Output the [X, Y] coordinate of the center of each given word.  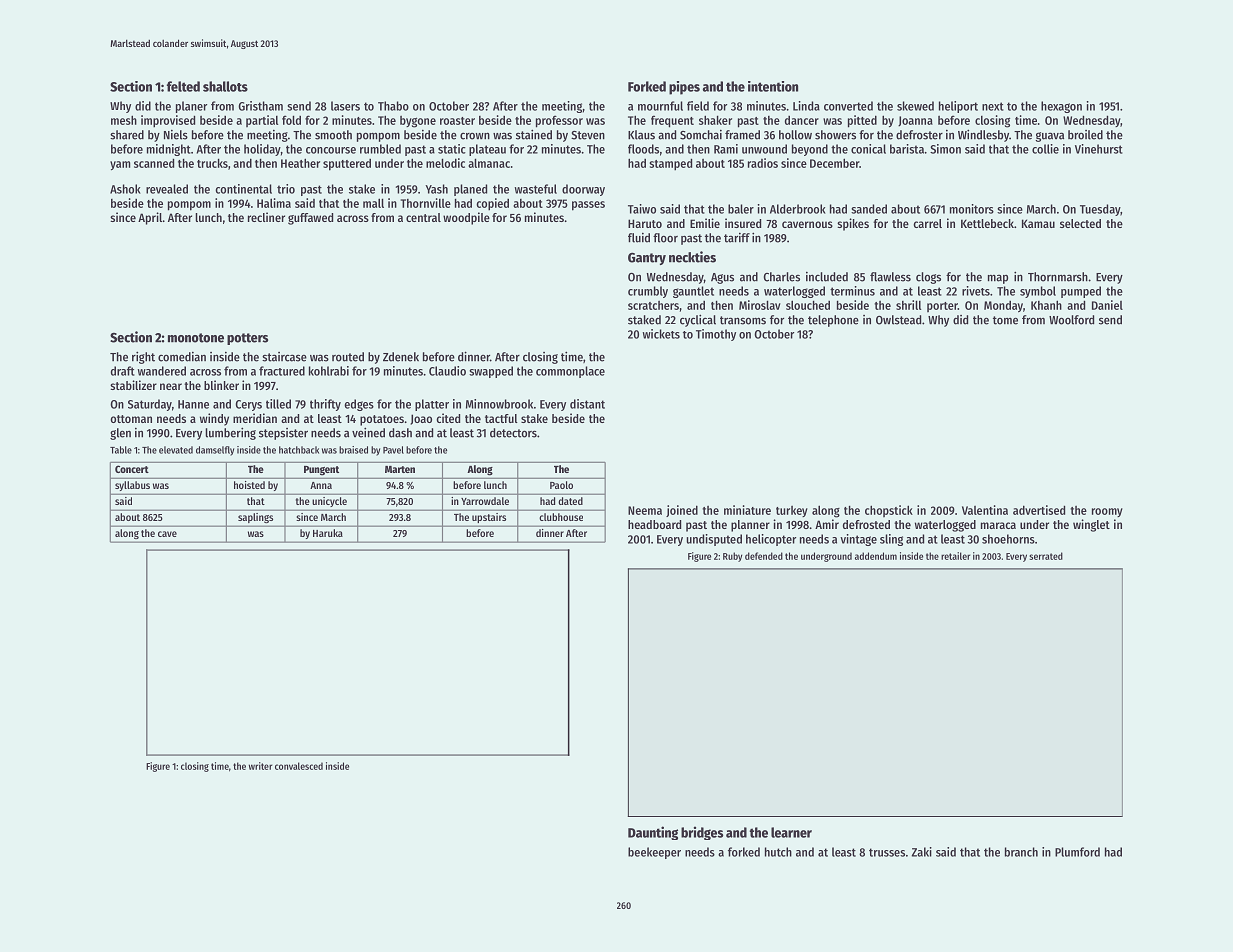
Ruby [732, 557]
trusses [887, 852]
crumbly [648, 292]
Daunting [653, 833]
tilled [278, 404]
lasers [345, 106]
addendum [876, 556]
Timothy [716, 335]
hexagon [1061, 107]
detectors [513, 433]
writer [260, 766]
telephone [833, 321]
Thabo [393, 106]
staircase [284, 357]
